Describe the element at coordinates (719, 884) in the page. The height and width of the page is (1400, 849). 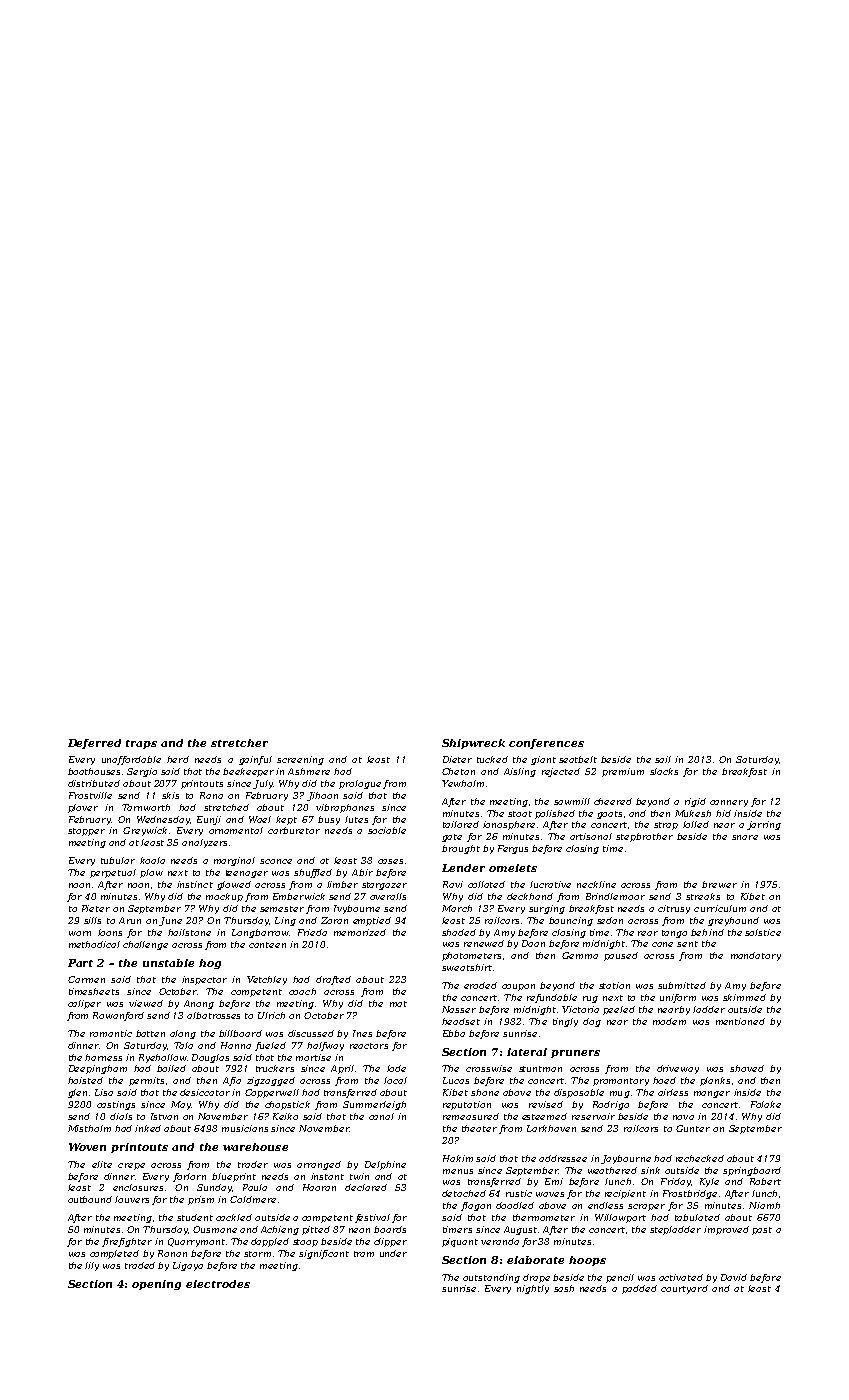
I see `brewer` at that location.
